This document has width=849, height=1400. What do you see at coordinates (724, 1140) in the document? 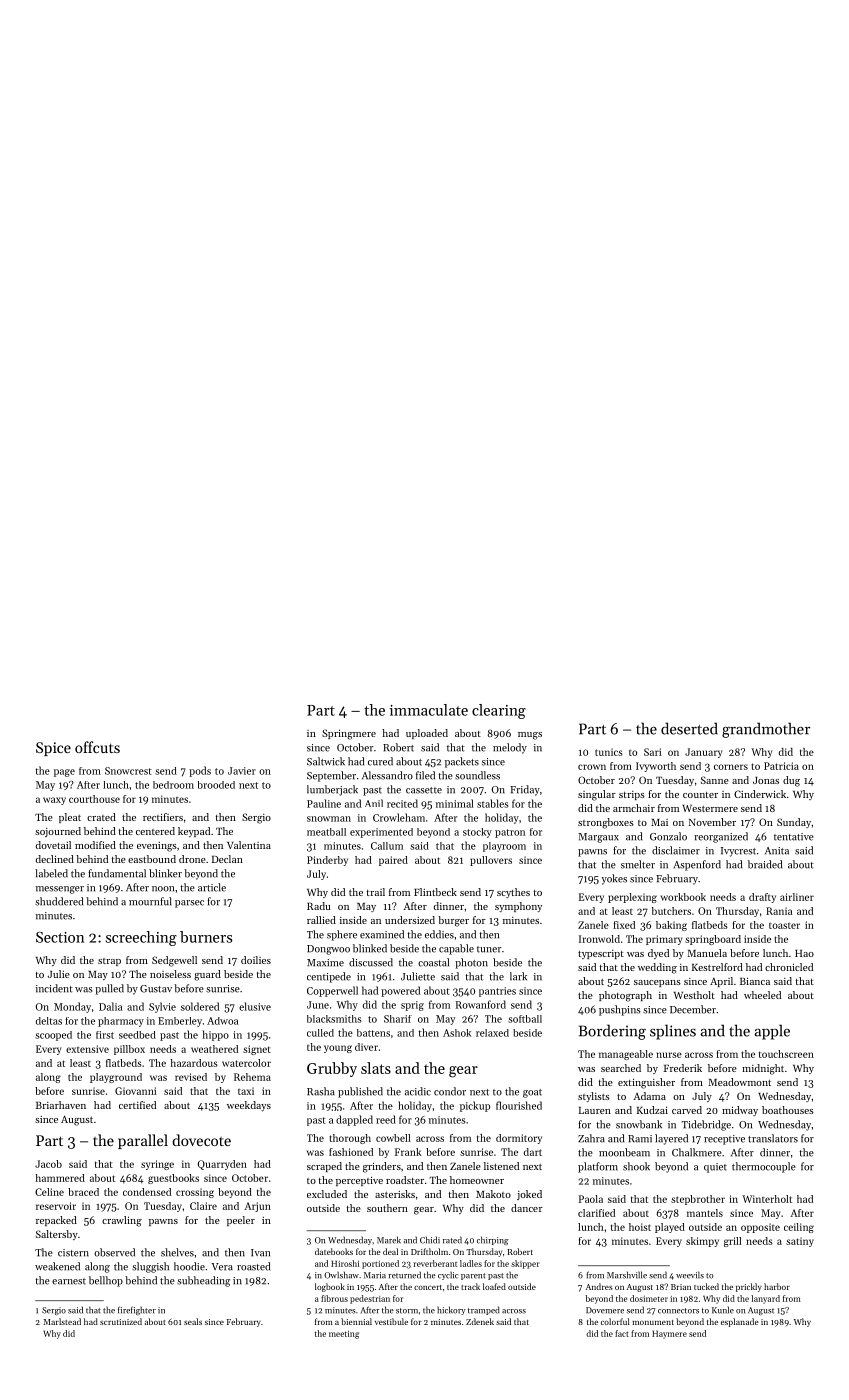
I see `receptive` at bounding box center [724, 1140].
